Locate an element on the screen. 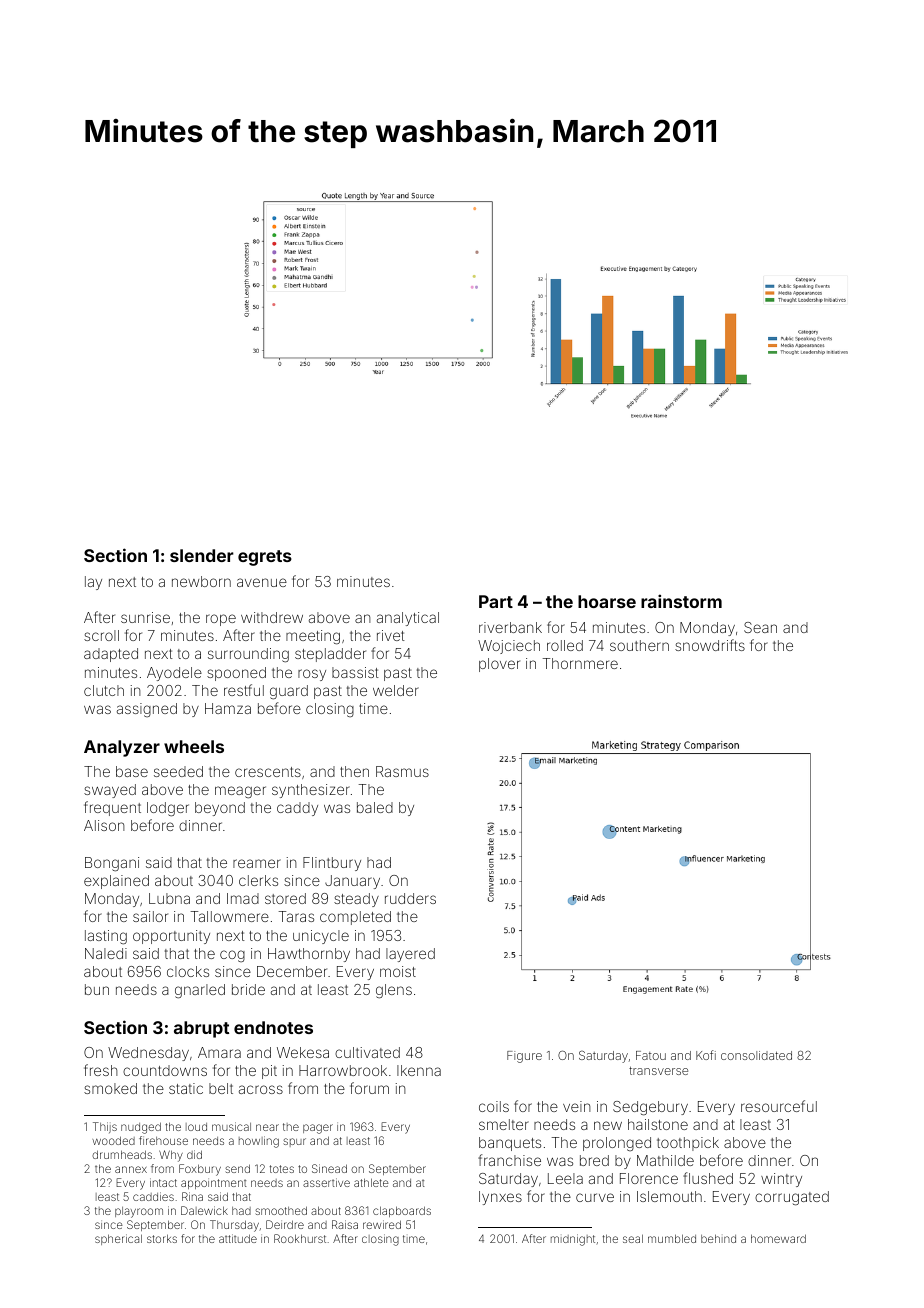 This screenshot has width=924, height=1308. homeward is located at coordinates (778, 1238).
